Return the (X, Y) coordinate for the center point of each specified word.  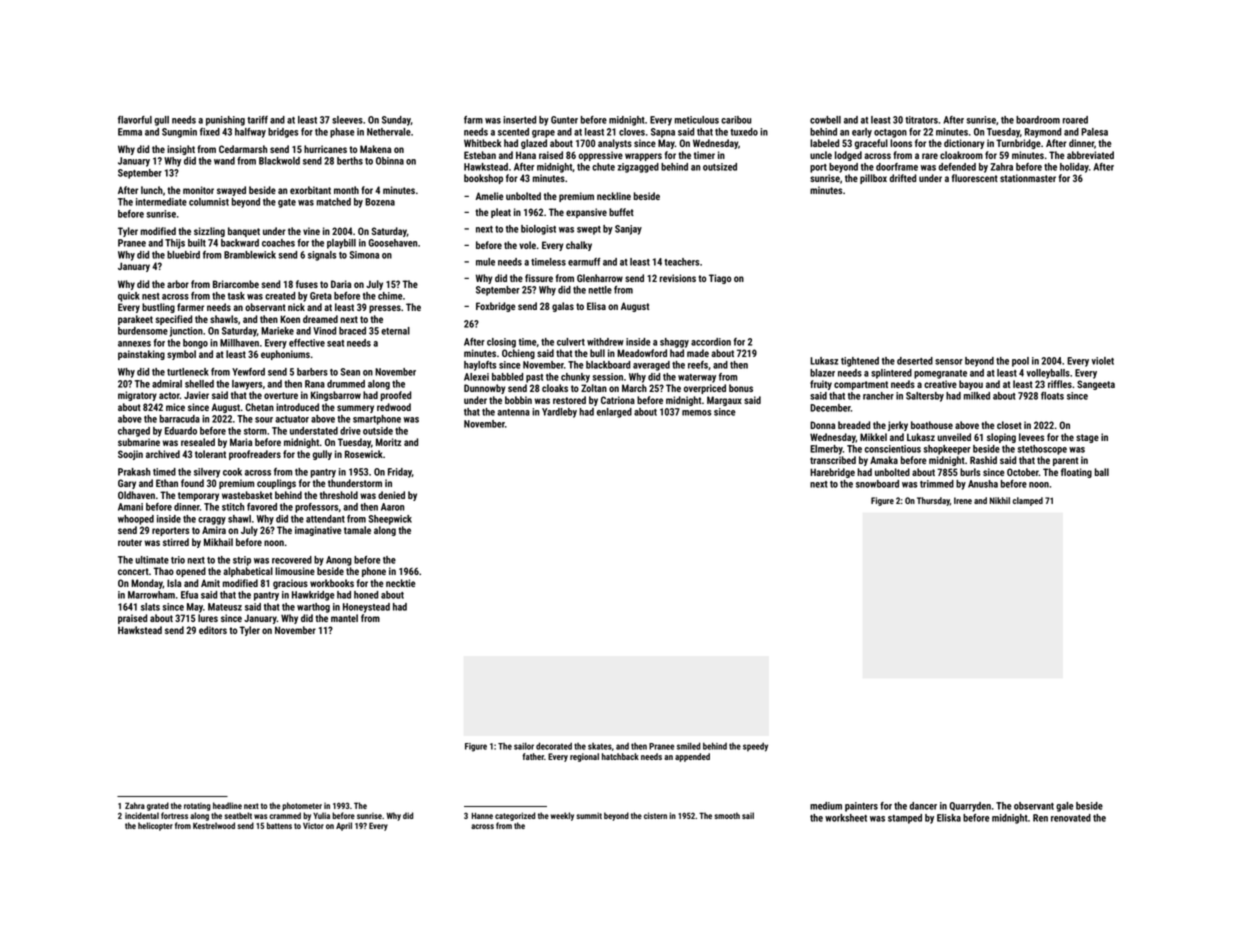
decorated (554, 746)
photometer (302, 806)
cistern (655, 815)
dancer (923, 806)
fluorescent (975, 178)
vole (527, 245)
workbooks (332, 583)
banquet (244, 232)
